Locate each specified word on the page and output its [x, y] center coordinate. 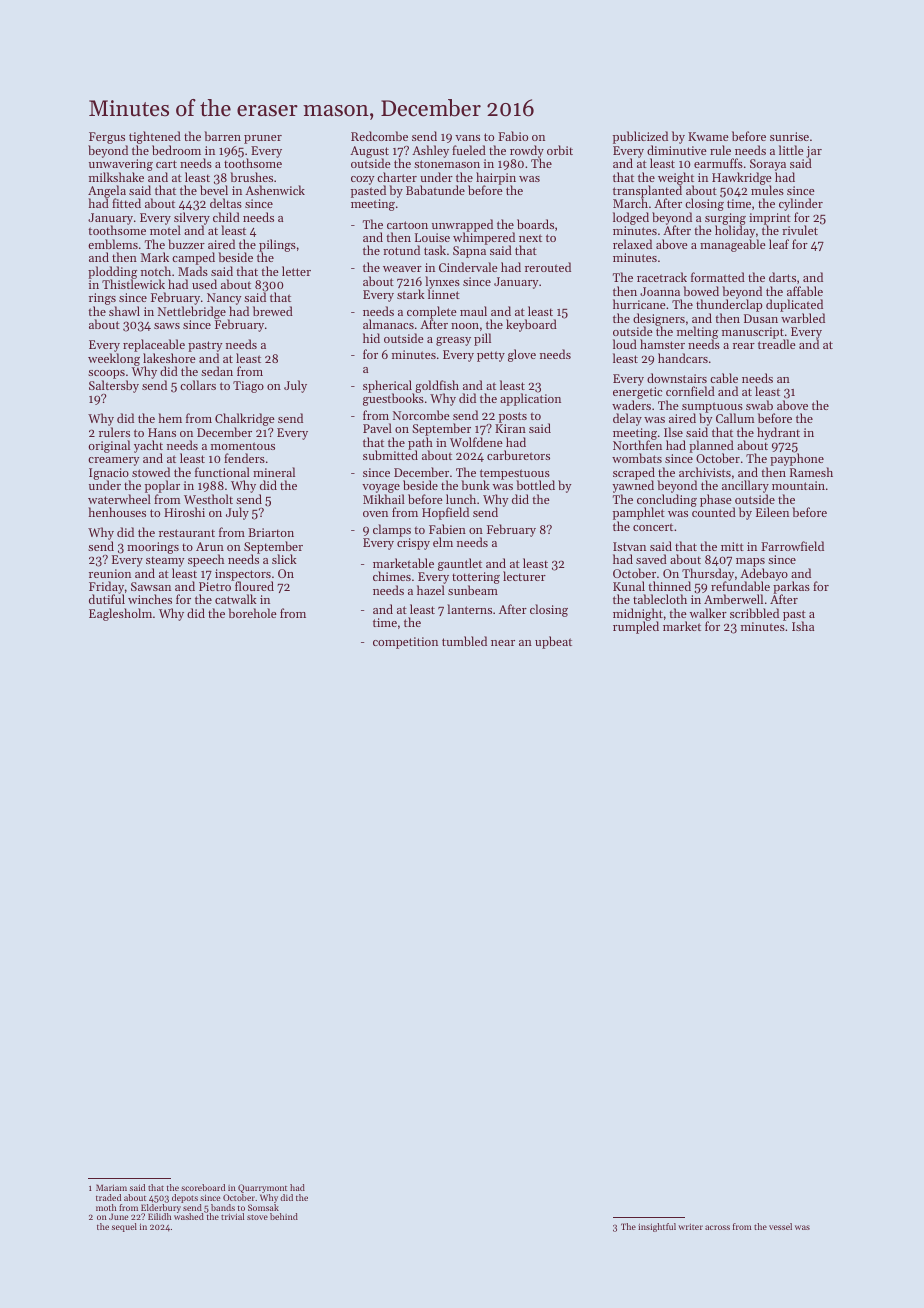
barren [222, 136]
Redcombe [379, 136]
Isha [803, 626]
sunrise [789, 136]
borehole [252, 613]
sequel [124, 1227]
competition [405, 643]
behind [284, 1216]
